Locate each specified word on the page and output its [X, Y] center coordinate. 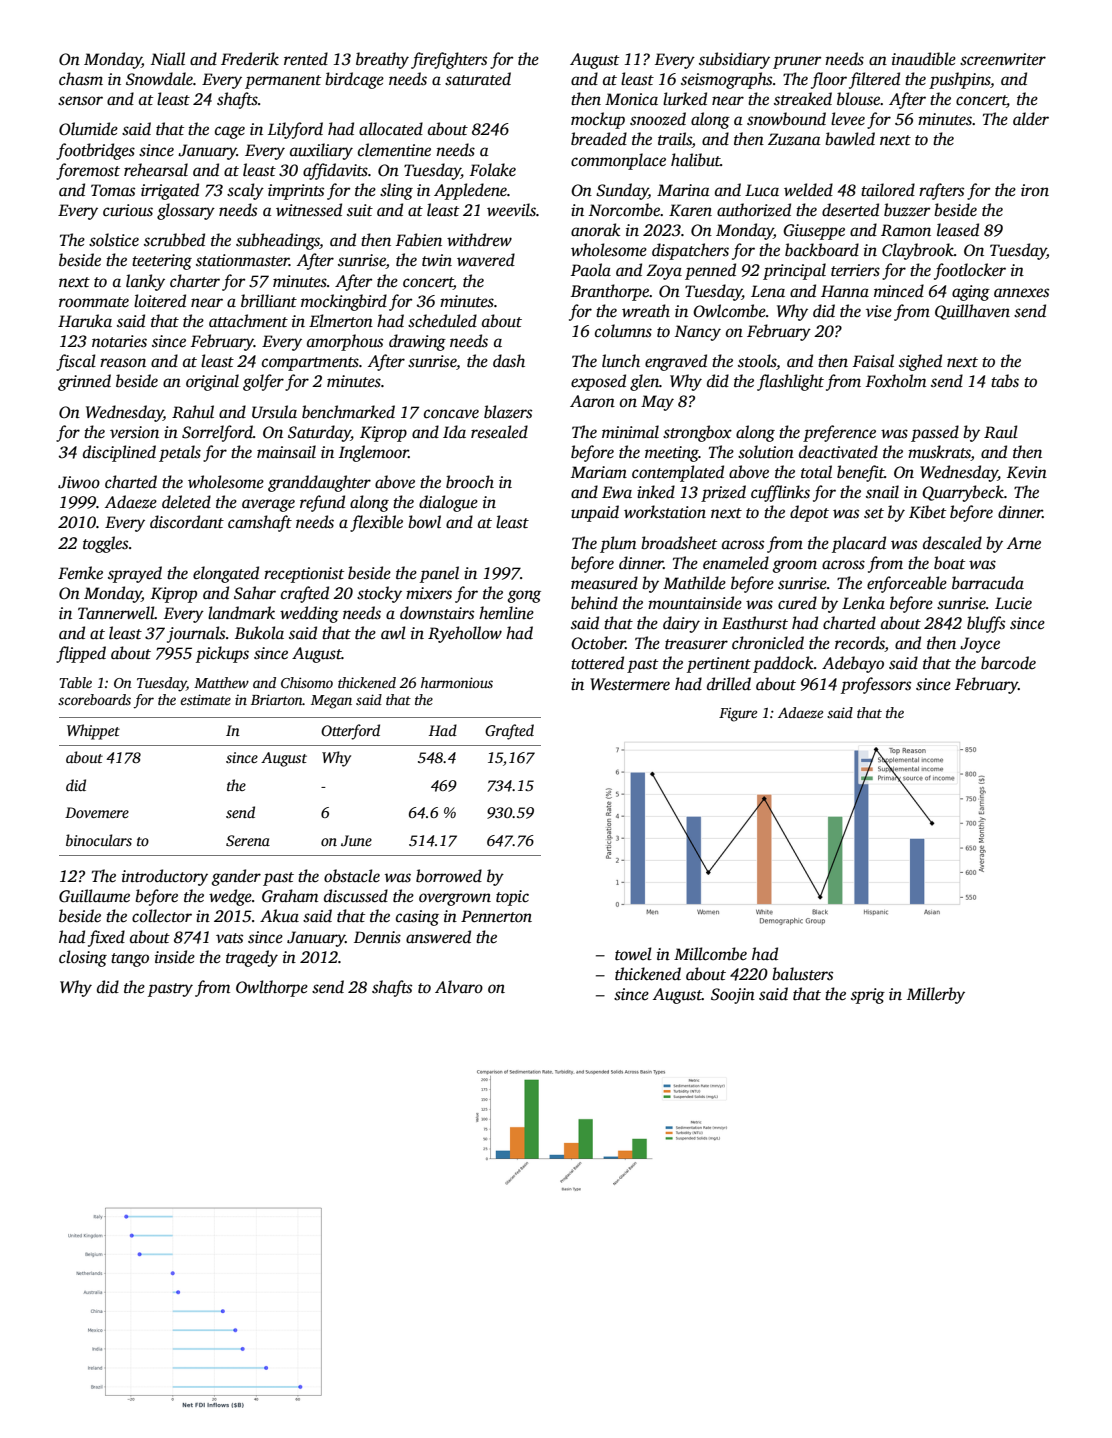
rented [306, 59]
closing [83, 958]
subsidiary [734, 60]
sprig [868, 996]
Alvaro [459, 986]
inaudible [924, 59]
